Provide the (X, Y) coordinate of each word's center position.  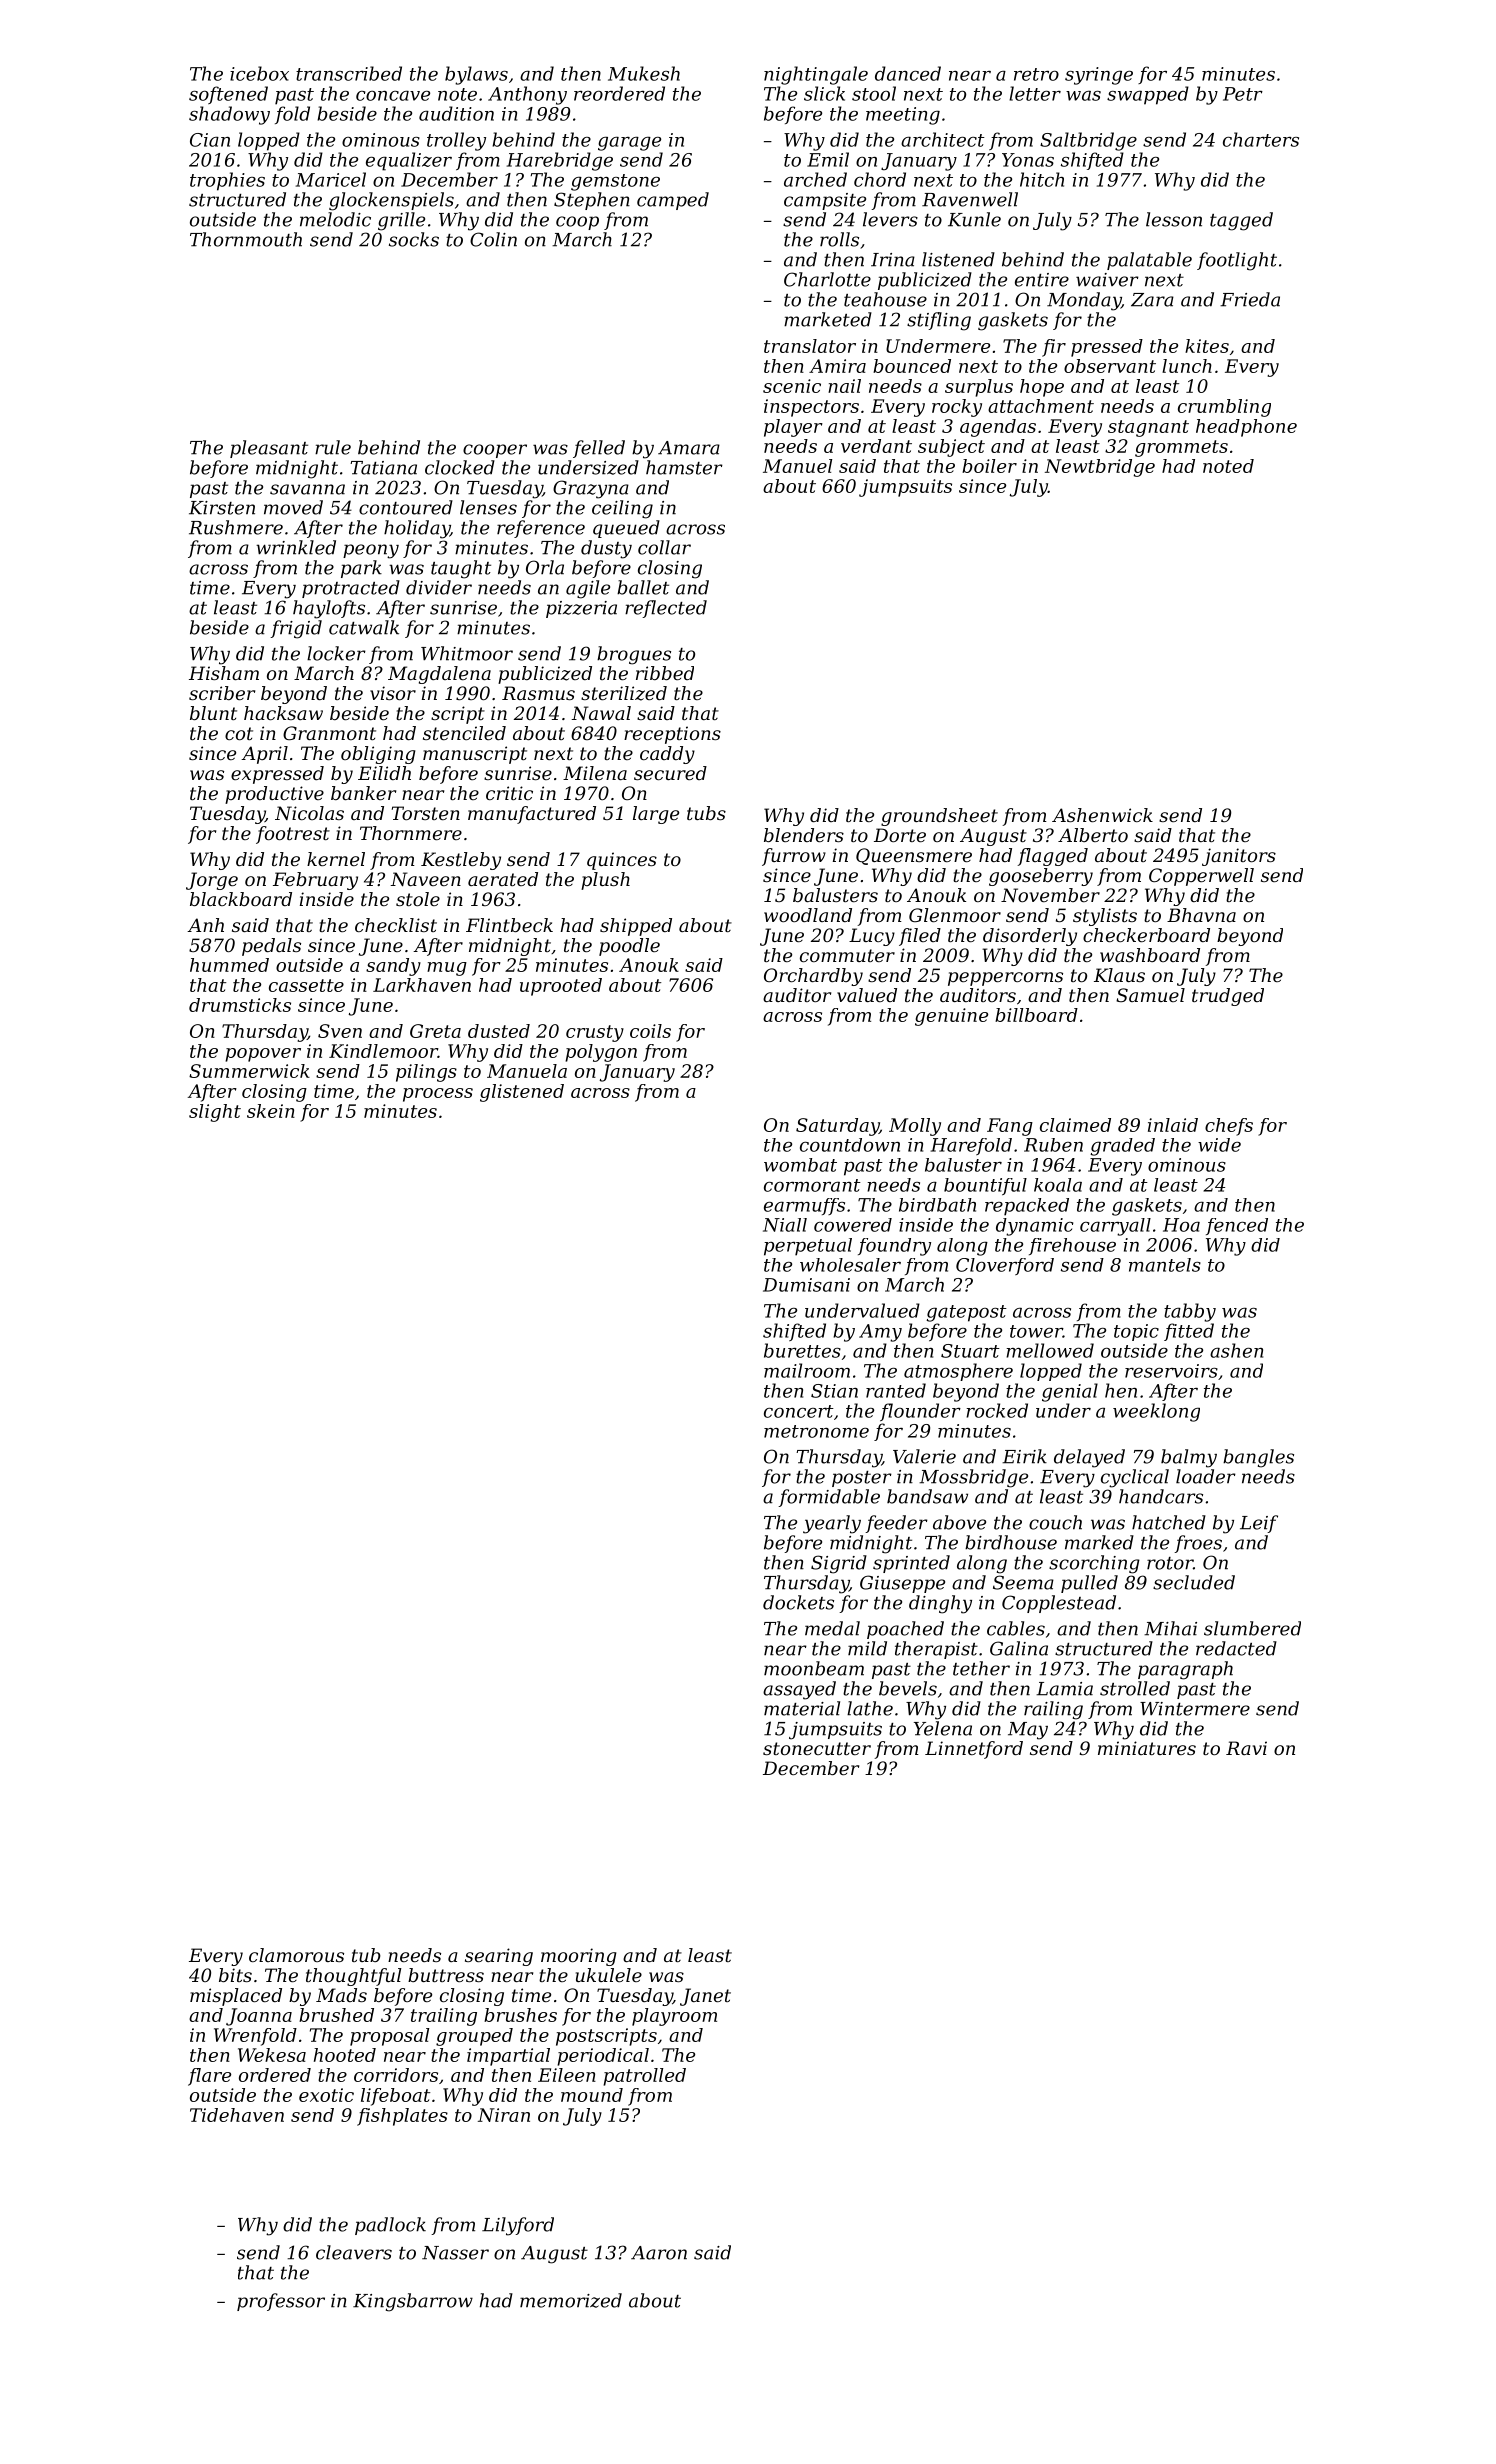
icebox (259, 73)
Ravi (1246, 1748)
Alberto (1093, 835)
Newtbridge (1100, 468)
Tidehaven (237, 2115)
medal (832, 1628)
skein (271, 1111)
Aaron (659, 2253)
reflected (666, 609)
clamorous (296, 1955)
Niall (785, 1225)
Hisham (224, 673)
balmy (1189, 1458)
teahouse (885, 299)
